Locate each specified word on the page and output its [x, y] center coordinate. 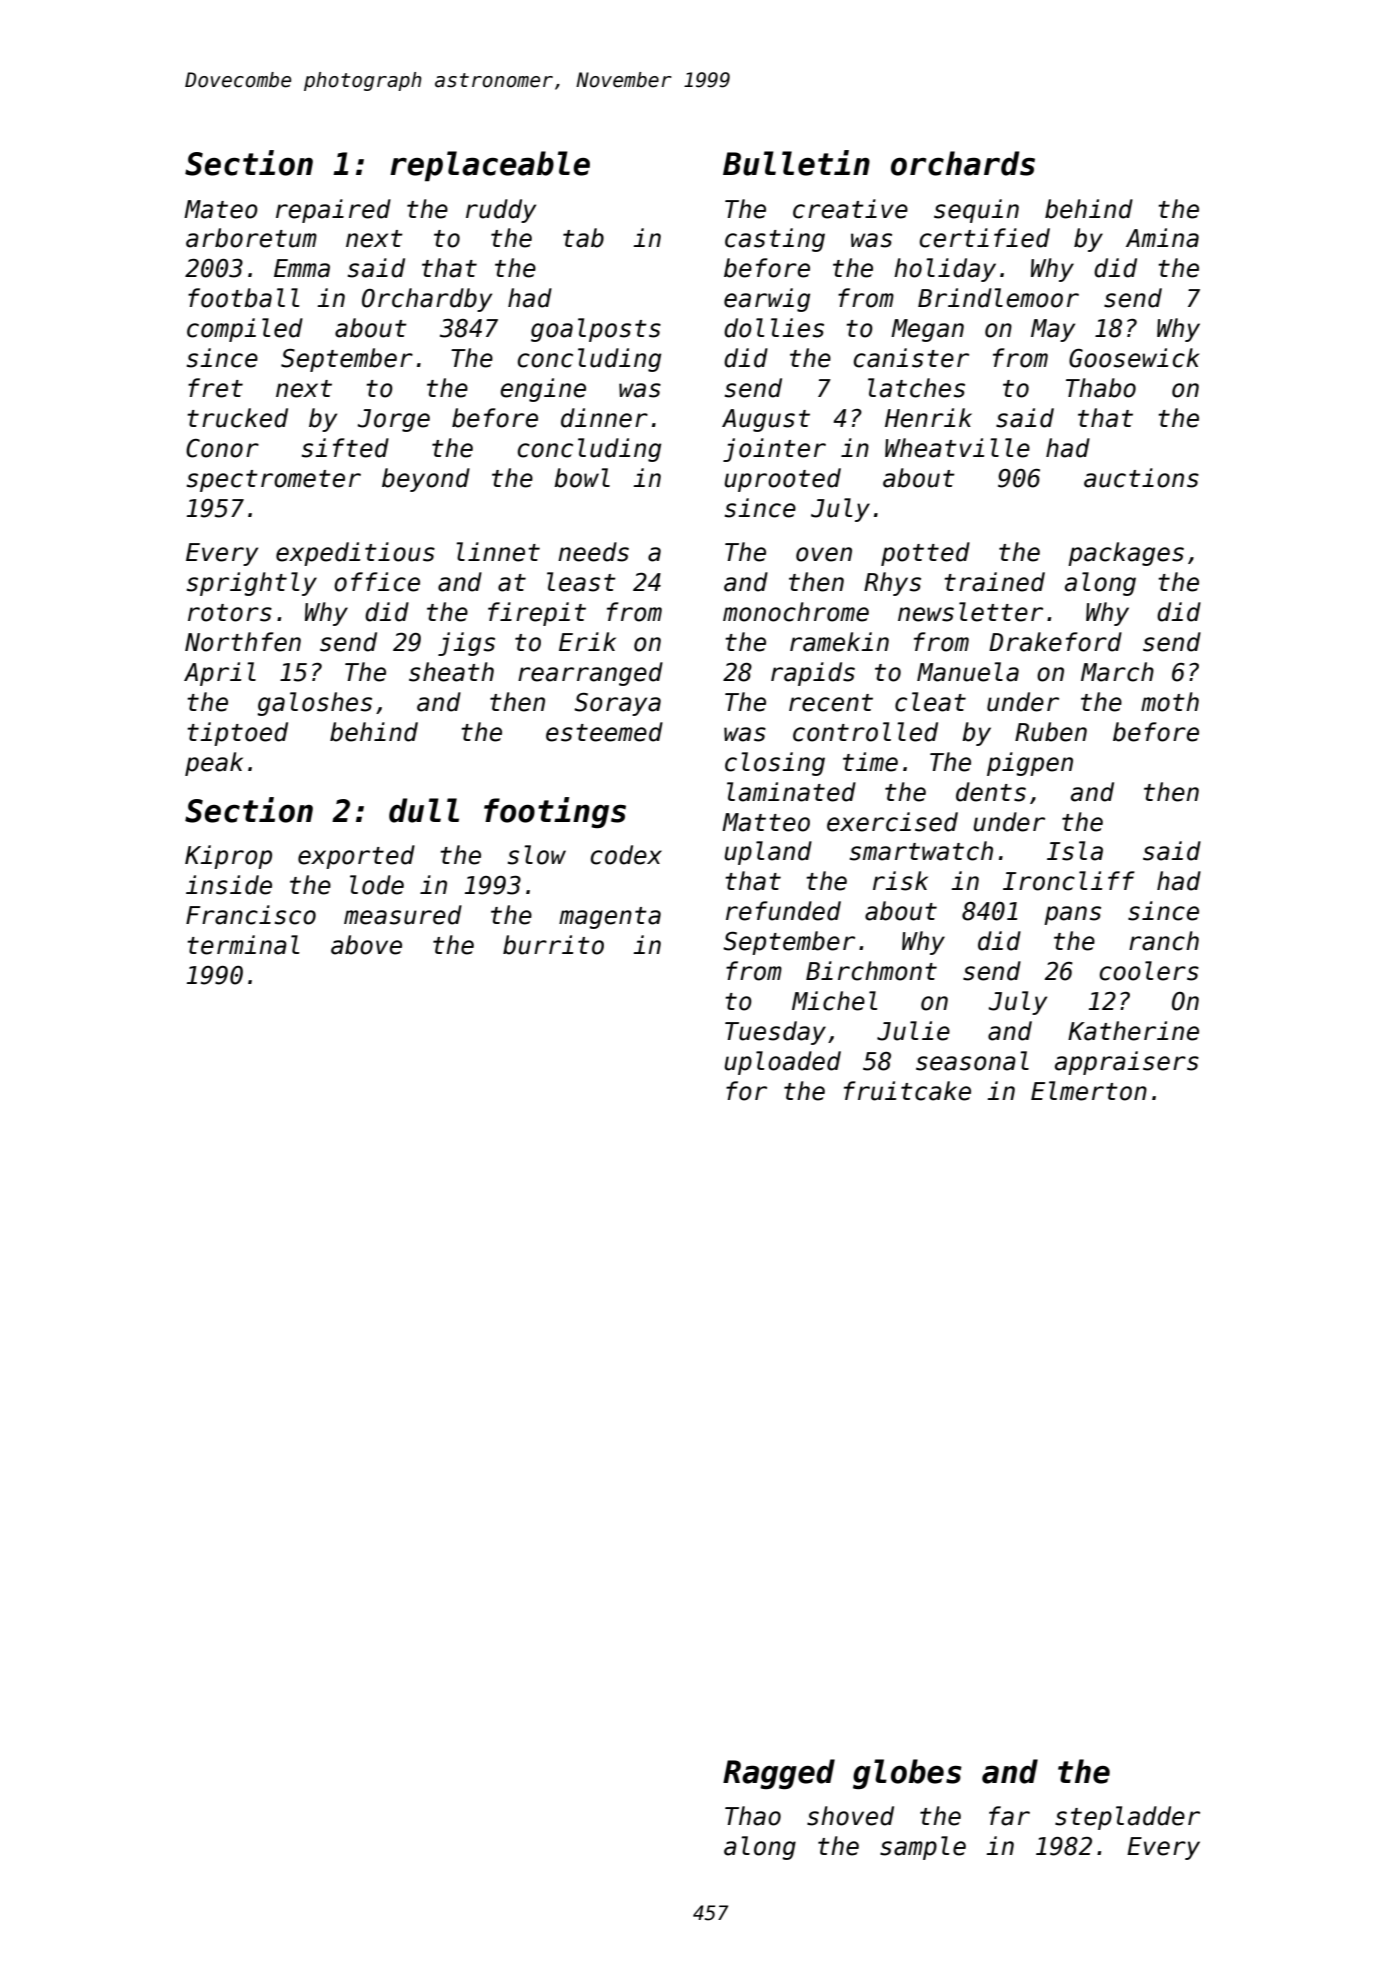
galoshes [314, 704]
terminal [243, 945]
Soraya [617, 704]
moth [1170, 702]
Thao [753, 1816]
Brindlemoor [998, 298]
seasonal [972, 1061]
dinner [604, 418]
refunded [783, 911]
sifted [345, 448]
